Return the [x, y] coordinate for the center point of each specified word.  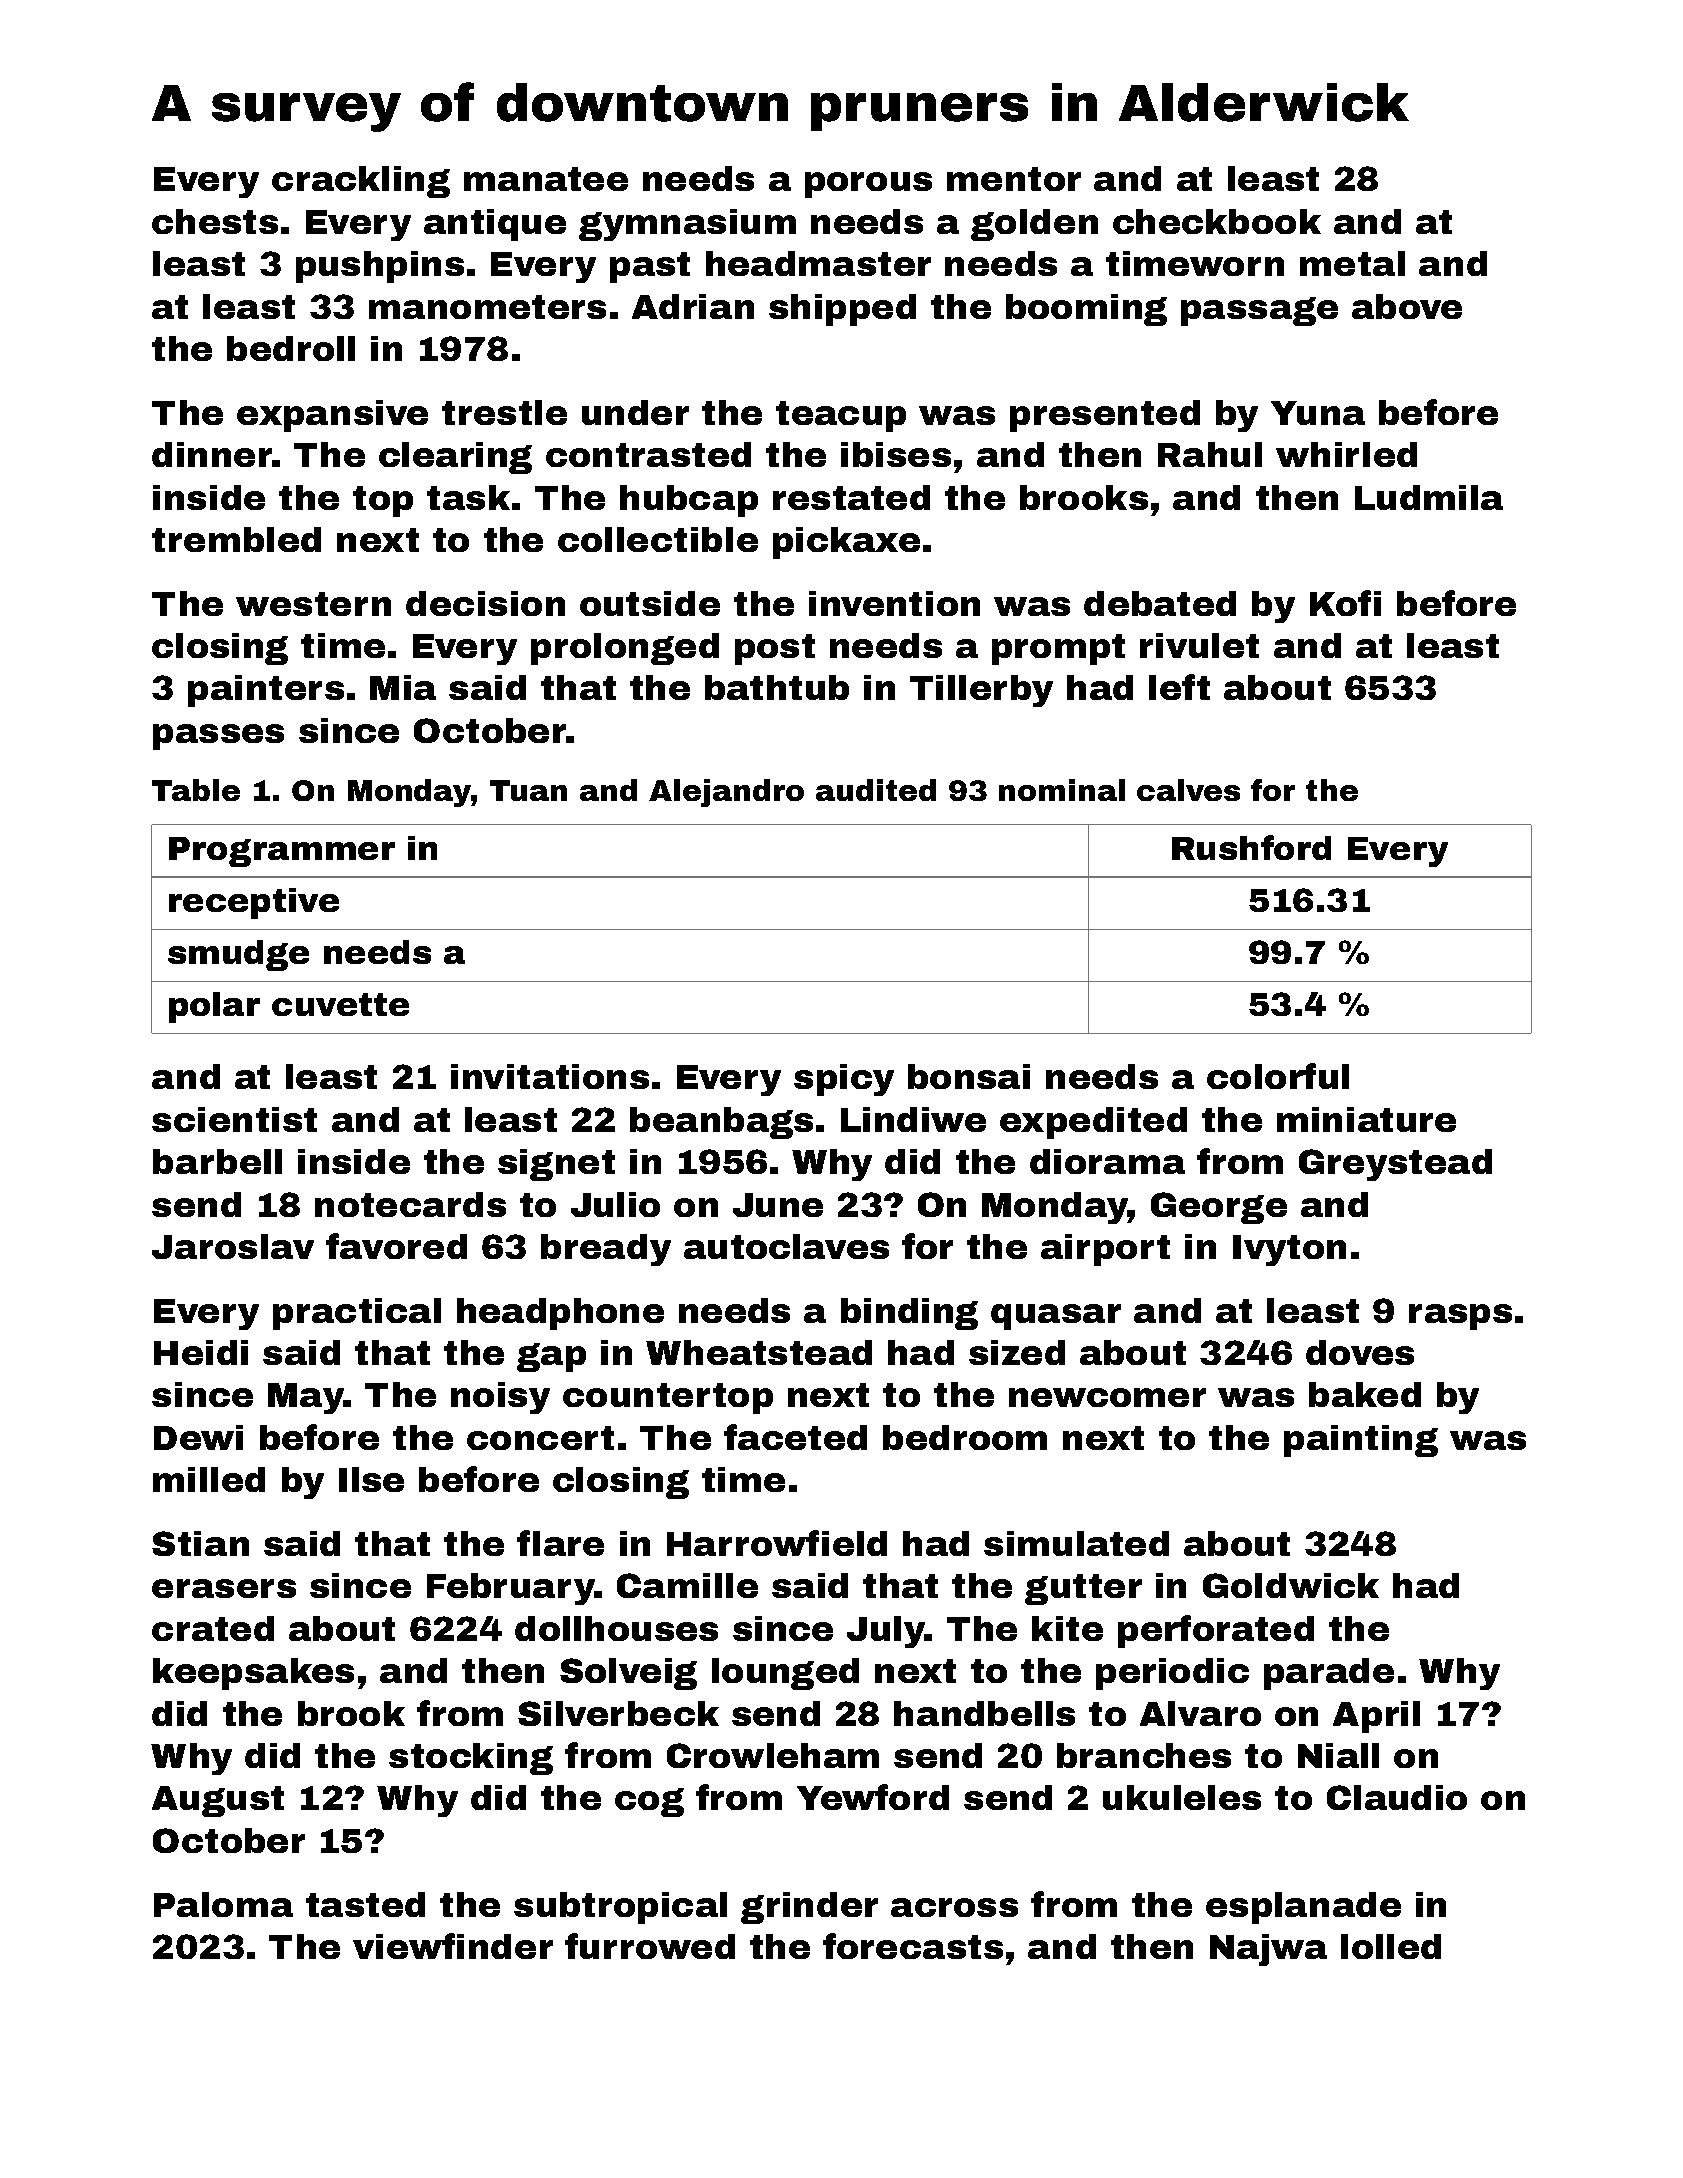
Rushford [1251, 847]
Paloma [223, 1904]
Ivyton [1289, 1250]
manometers [487, 307]
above [1407, 306]
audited [876, 790]
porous [868, 185]
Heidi [201, 1352]
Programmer [282, 852]
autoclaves [786, 1246]
